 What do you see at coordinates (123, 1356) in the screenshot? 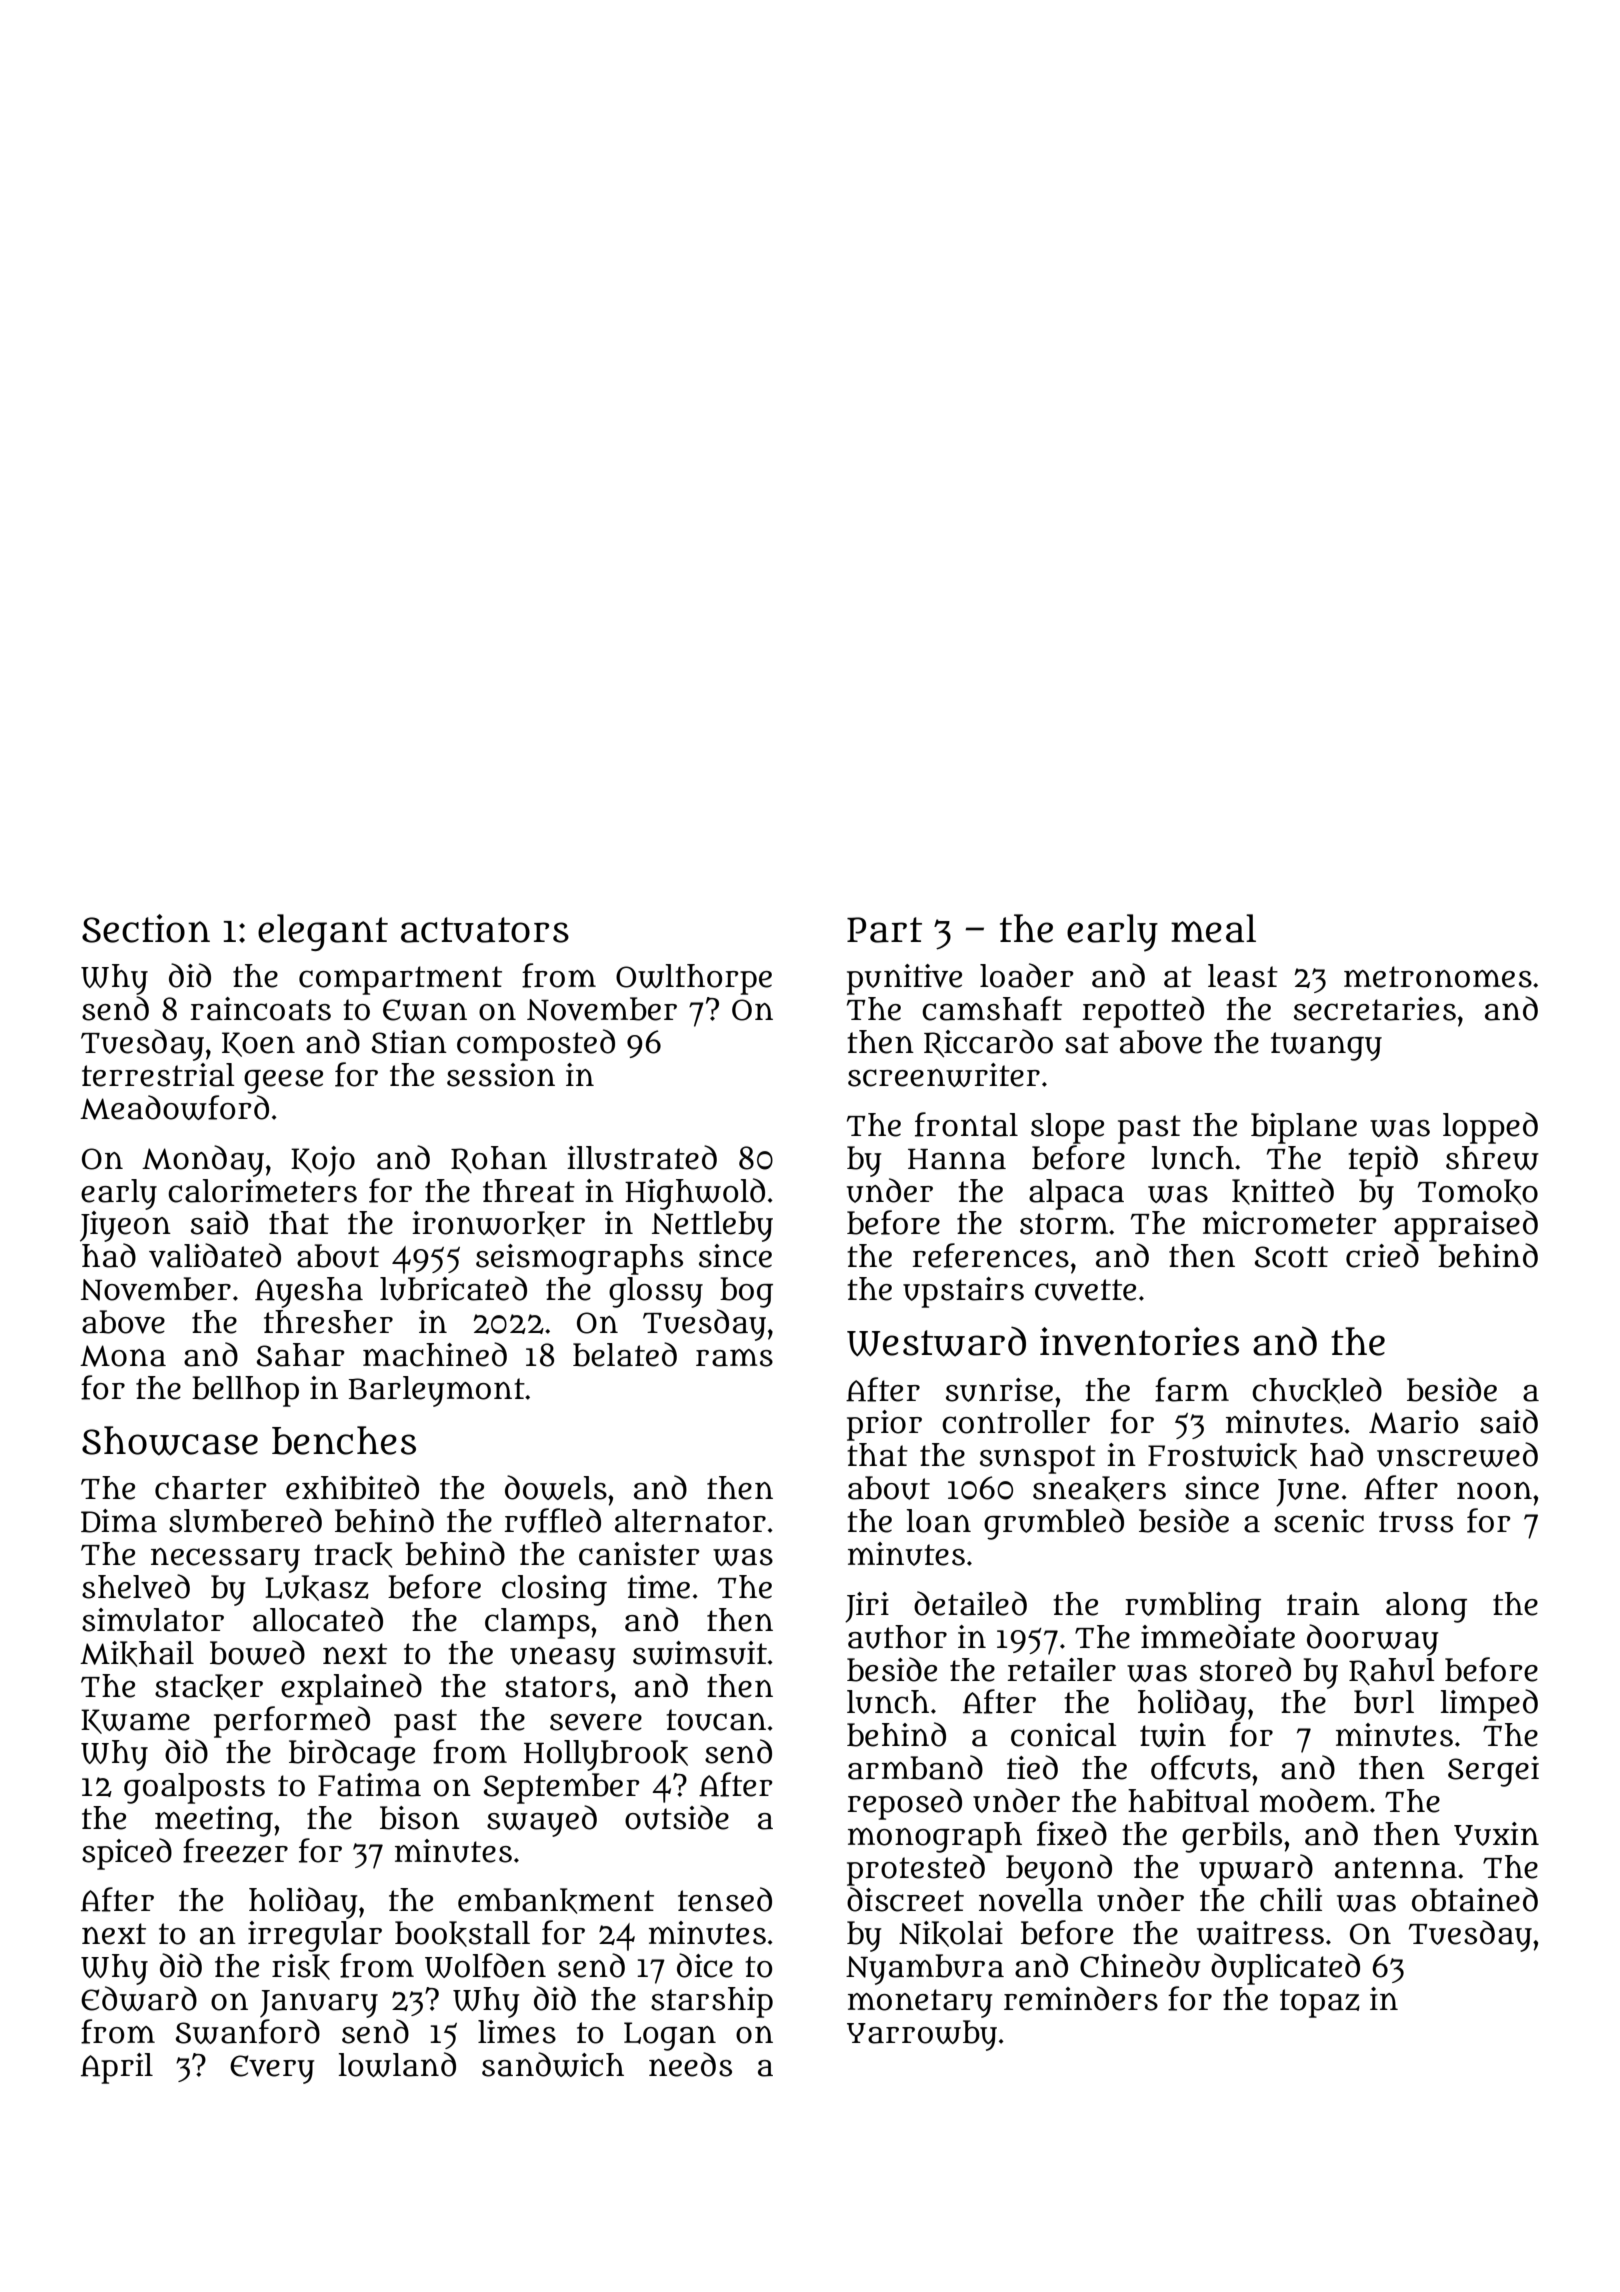
I see `Mona` at bounding box center [123, 1356].
